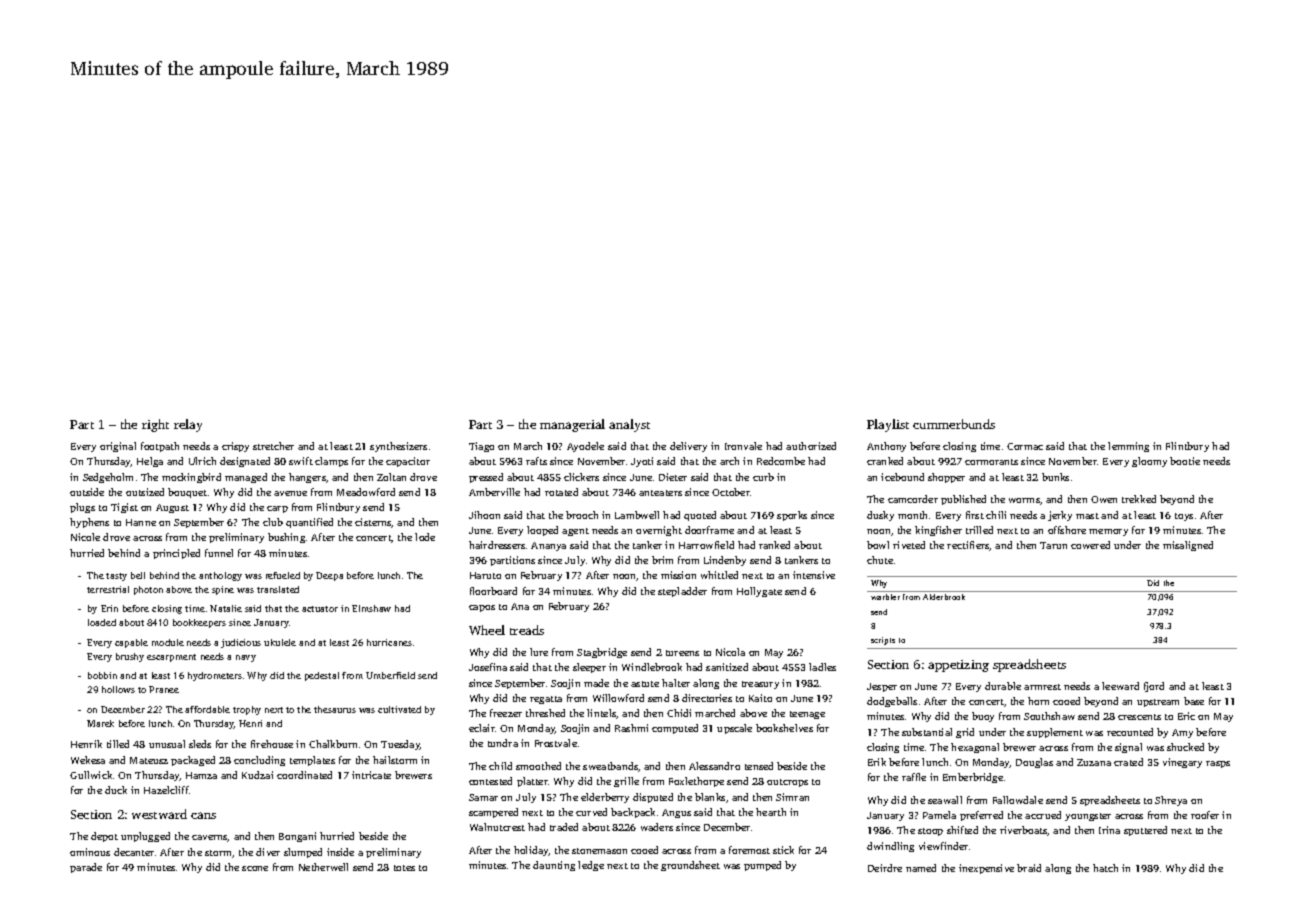 The width and height of the screenshot is (1308, 924). Describe the element at coordinates (141, 522) in the screenshot. I see `Hanne` at that location.
